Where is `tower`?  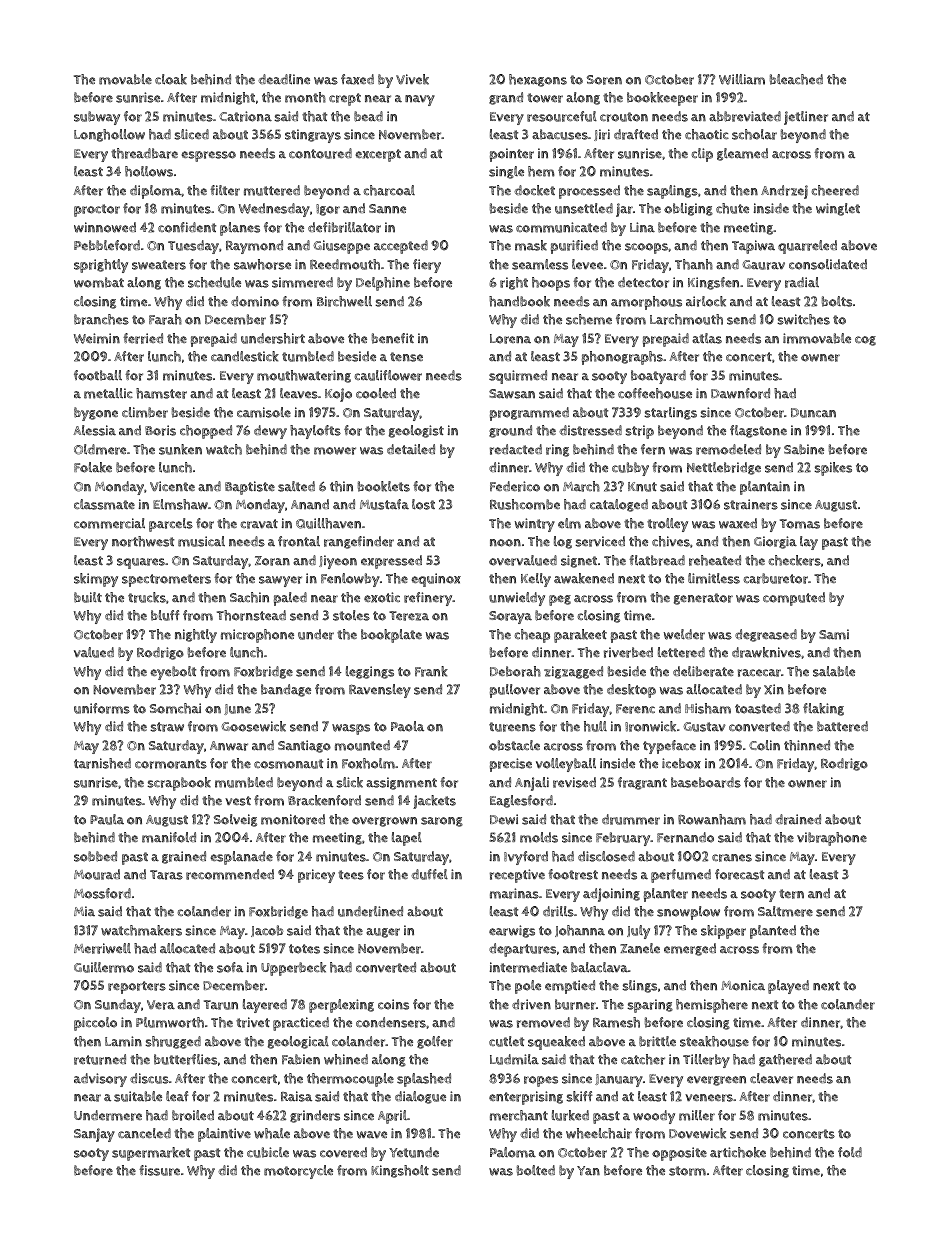
tower is located at coordinates (545, 98).
